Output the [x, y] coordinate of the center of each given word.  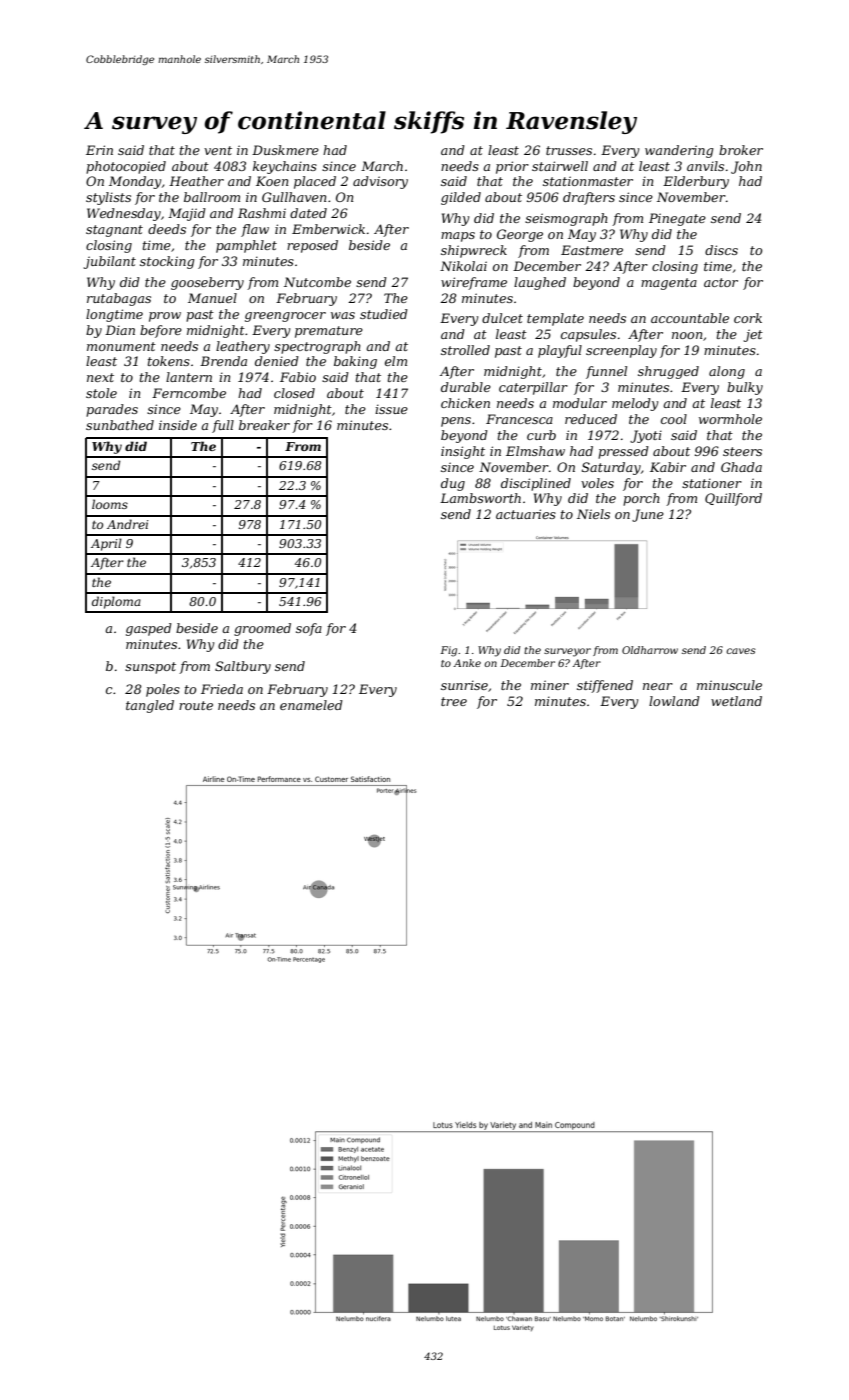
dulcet [502, 318]
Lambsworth [480, 498]
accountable [690, 318]
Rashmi [262, 213]
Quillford [733, 499]
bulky [745, 388]
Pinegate [677, 219]
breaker [264, 425]
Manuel [212, 298]
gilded [461, 198]
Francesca [519, 419]
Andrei [128, 524]
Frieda [222, 689]
